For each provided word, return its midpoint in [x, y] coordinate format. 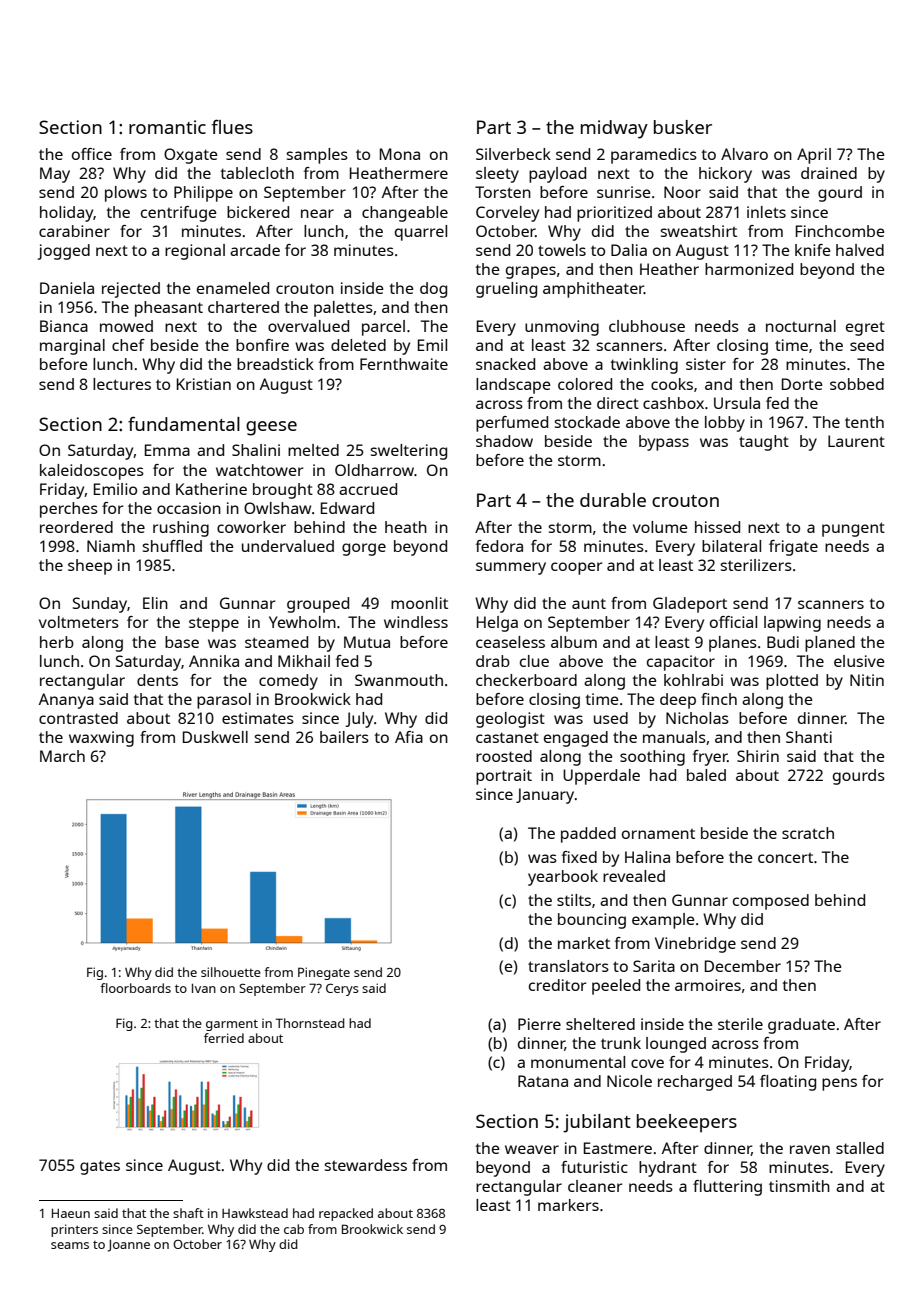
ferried [224, 1038]
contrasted [78, 718]
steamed [276, 642]
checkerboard [526, 680]
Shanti [809, 737]
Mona [400, 154]
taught [764, 443]
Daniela [67, 288]
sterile [740, 1024]
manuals [674, 737]
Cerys [342, 989]
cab [294, 1229]
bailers [344, 737]
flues [232, 126]
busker [683, 127]
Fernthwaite [404, 364]
